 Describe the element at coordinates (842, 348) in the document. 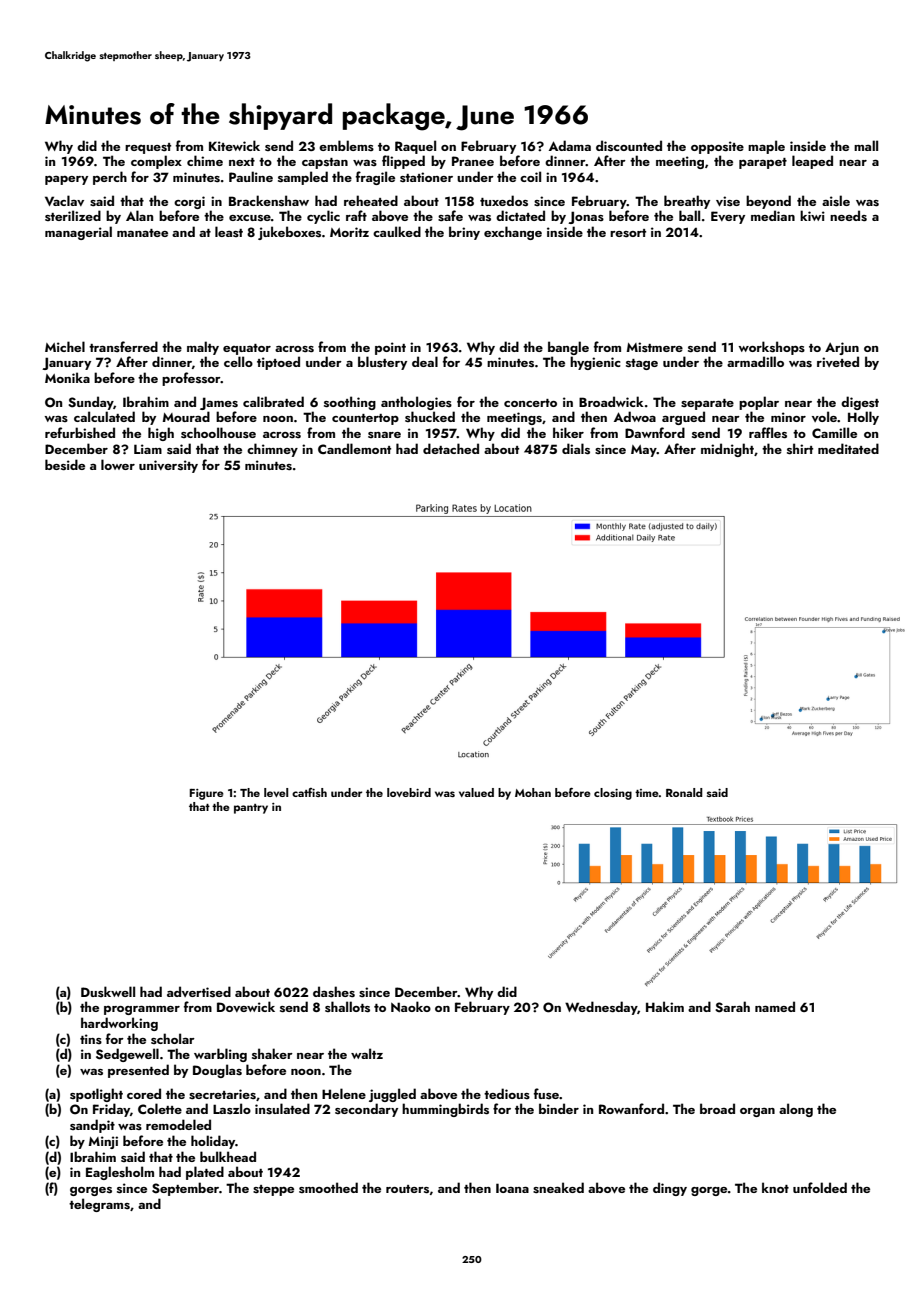

I see `Arjun` at that location.
